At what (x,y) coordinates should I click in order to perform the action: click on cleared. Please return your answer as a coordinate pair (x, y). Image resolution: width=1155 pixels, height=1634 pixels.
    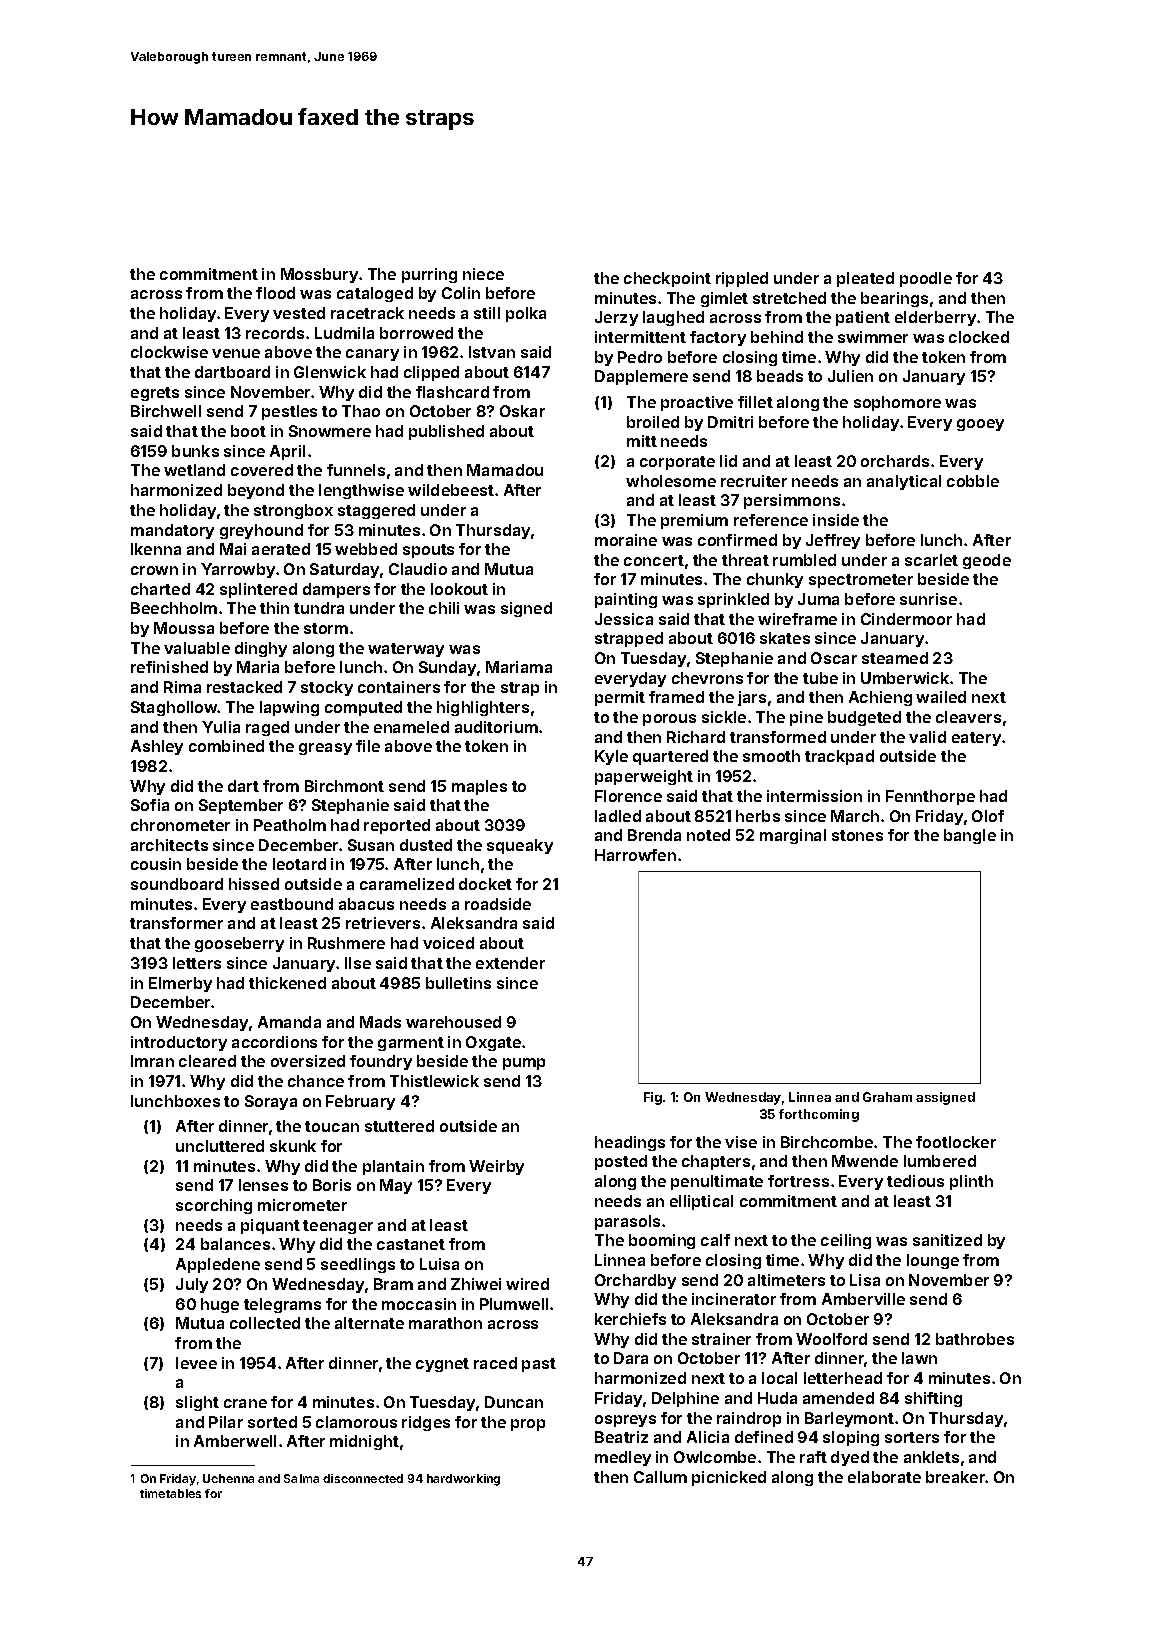
    Looking at the image, I should click on (207, 1061).
